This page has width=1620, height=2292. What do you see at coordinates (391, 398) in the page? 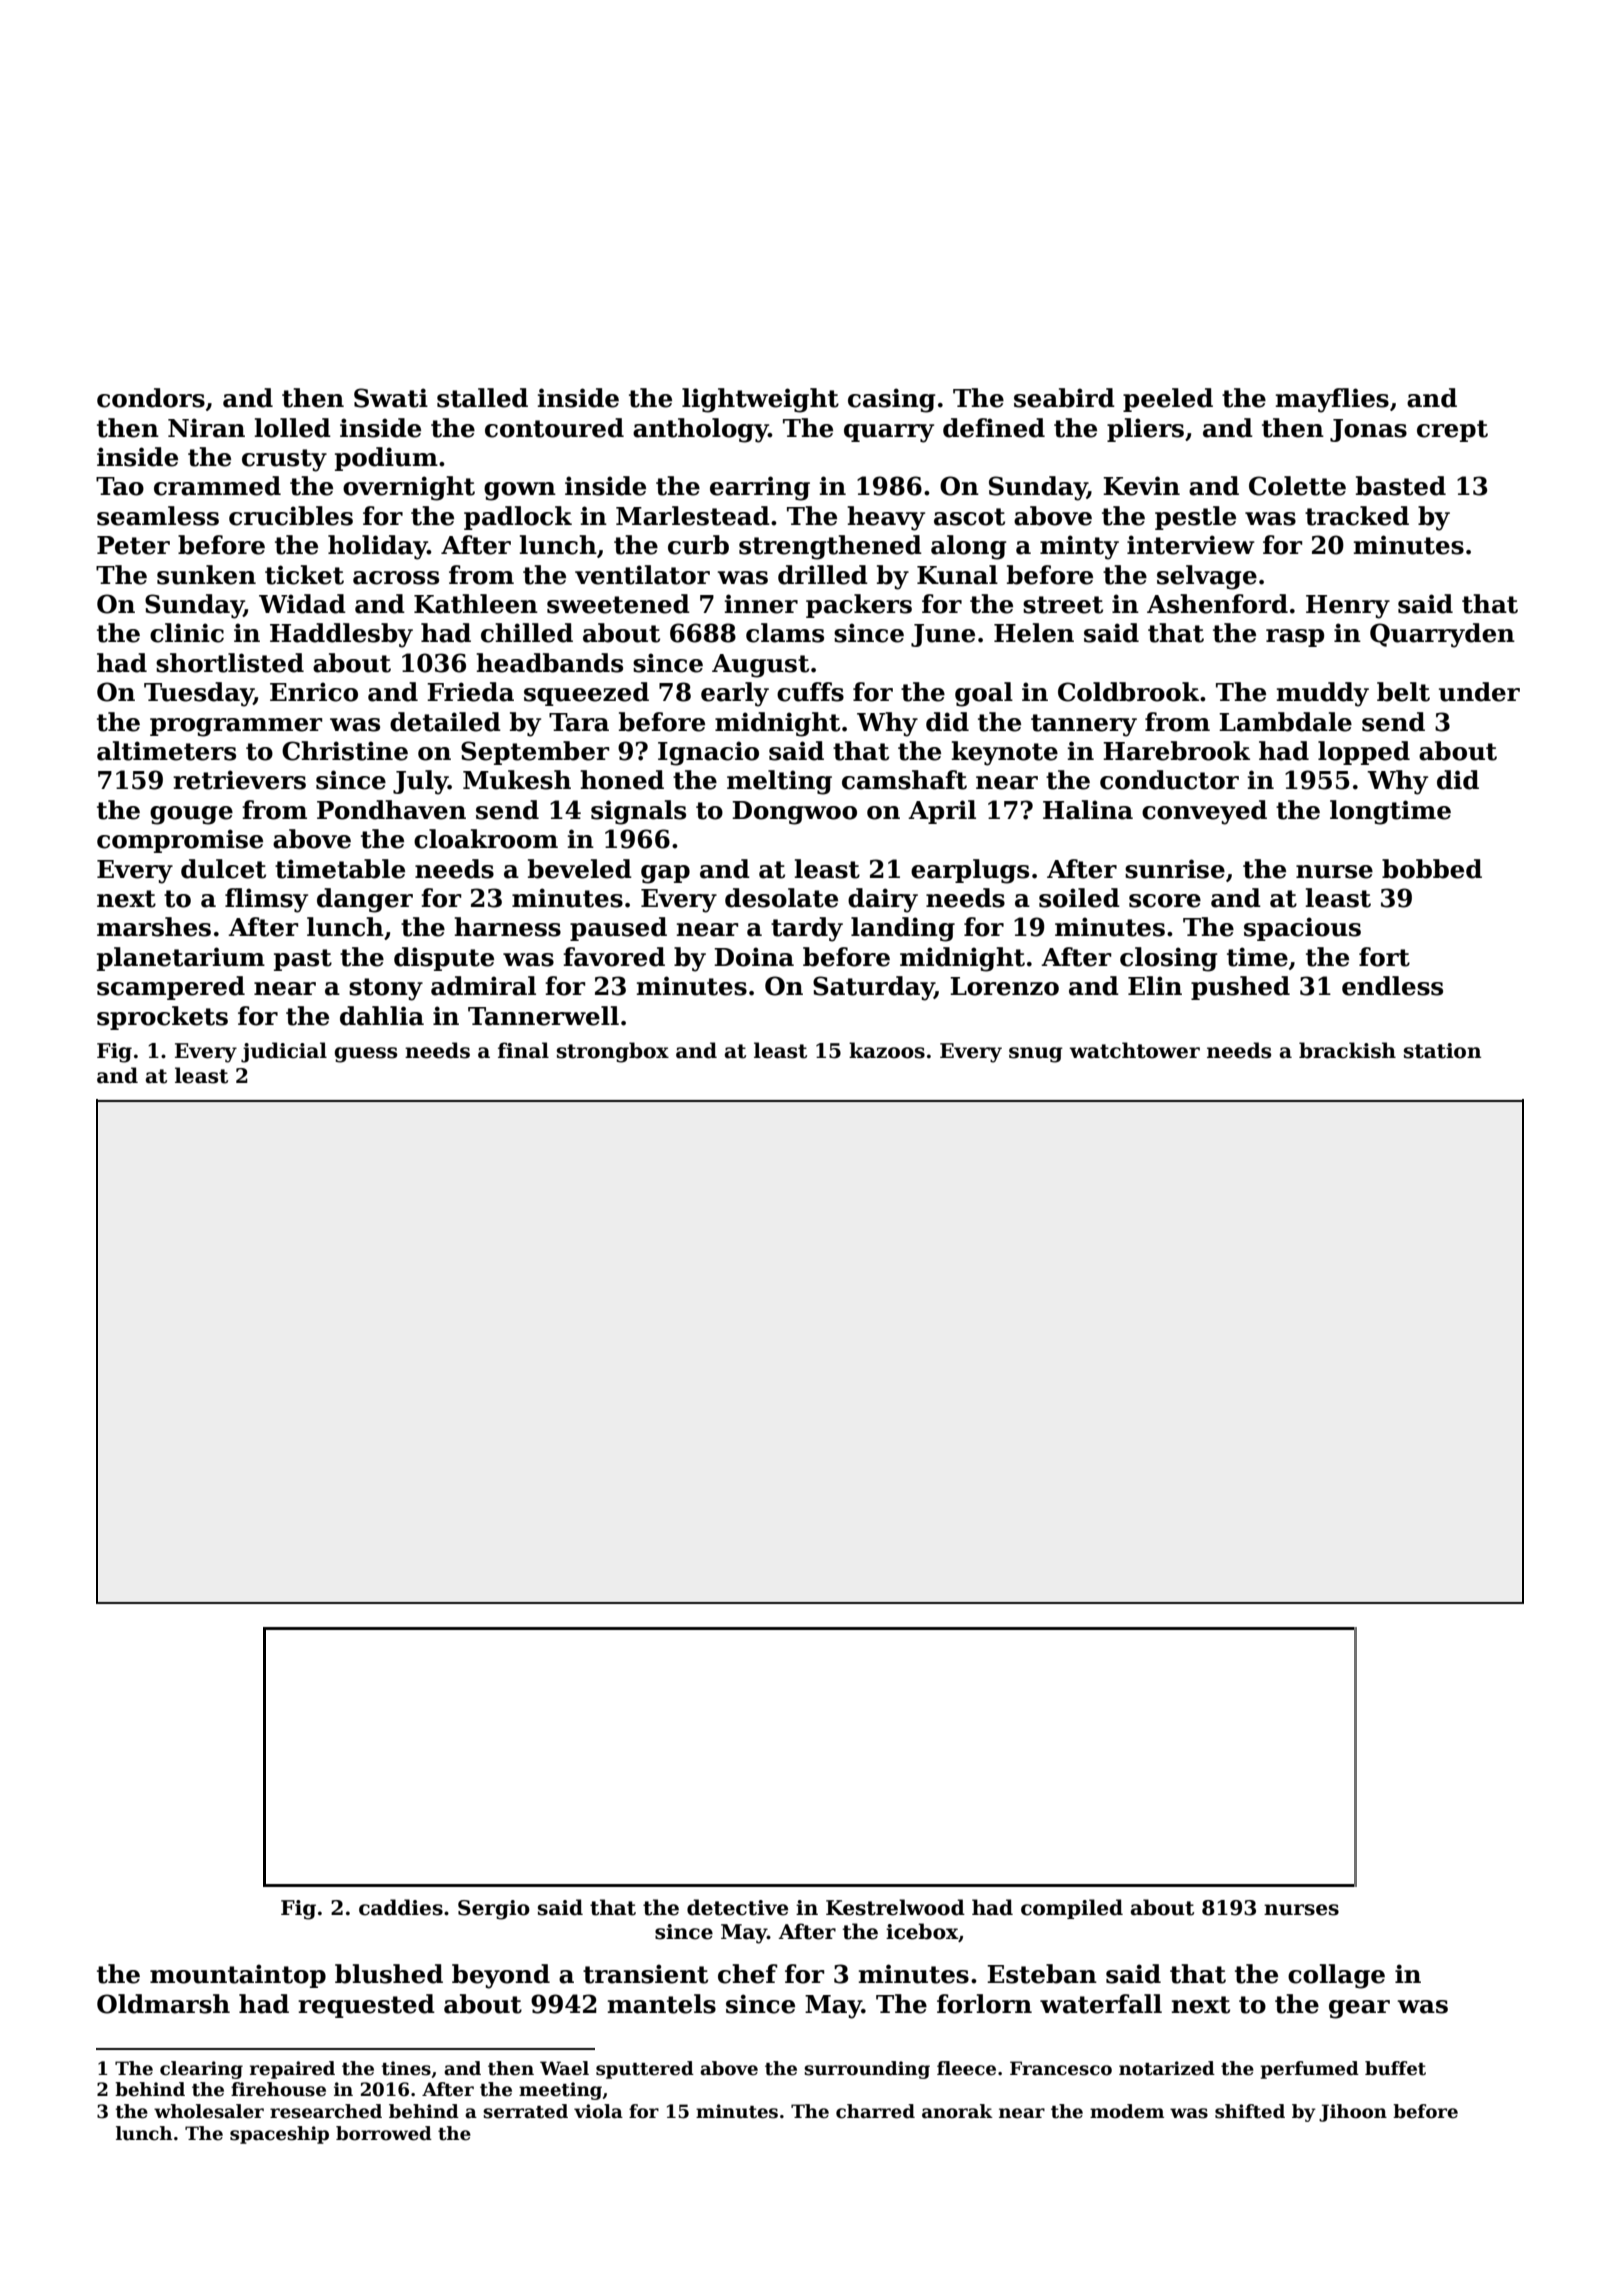
I see `Swati` at bounding box center [391, 398].
